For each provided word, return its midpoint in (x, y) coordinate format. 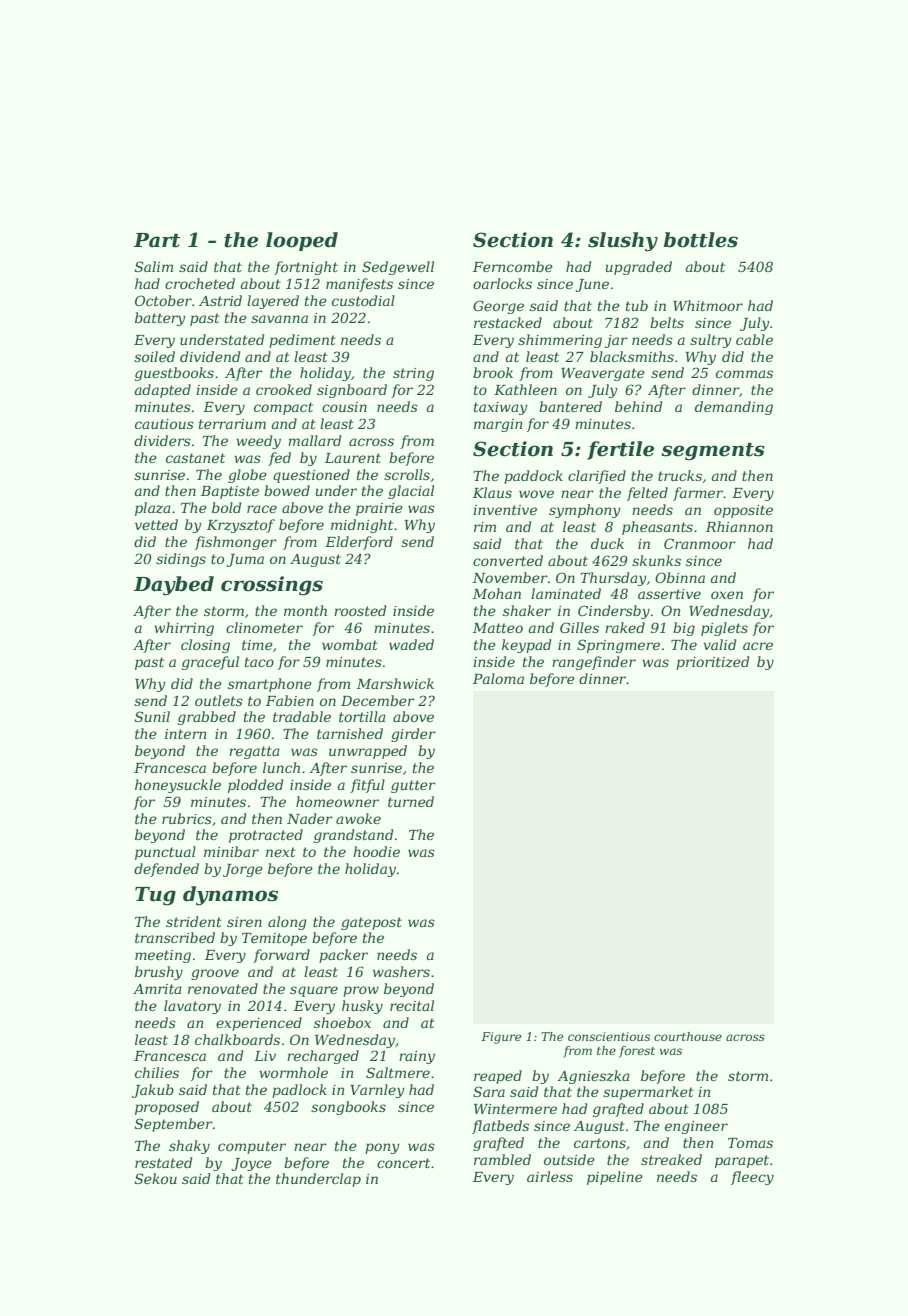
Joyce (251, 1164)
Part (157, 240)
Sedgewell (398, 268)
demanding (734, 408)
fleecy (752, 1178)
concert (403, 1163)
